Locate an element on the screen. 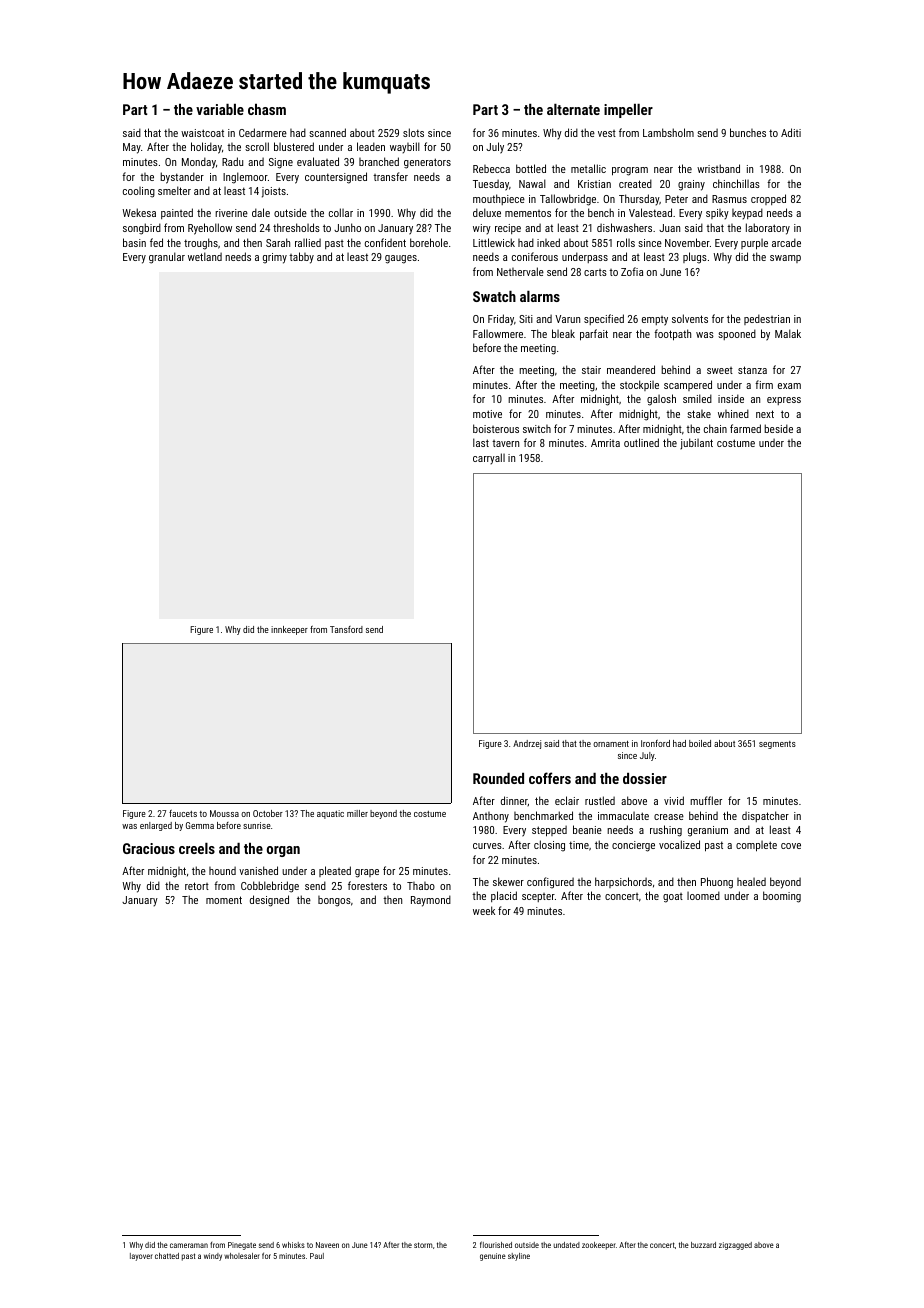  goat is located at coordinates (673, 898).
